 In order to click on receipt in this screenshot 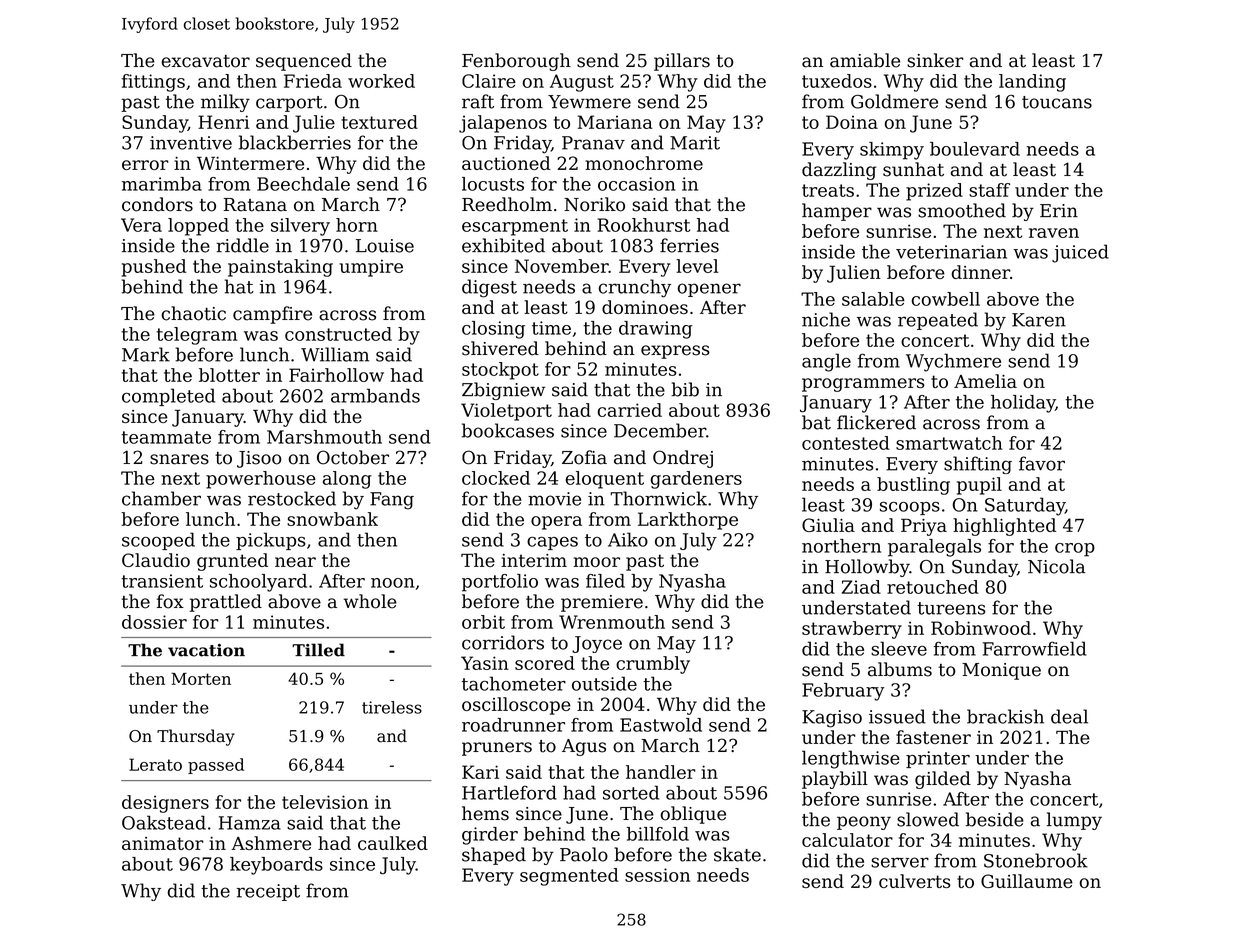, I will do `click(268, 892)`.
